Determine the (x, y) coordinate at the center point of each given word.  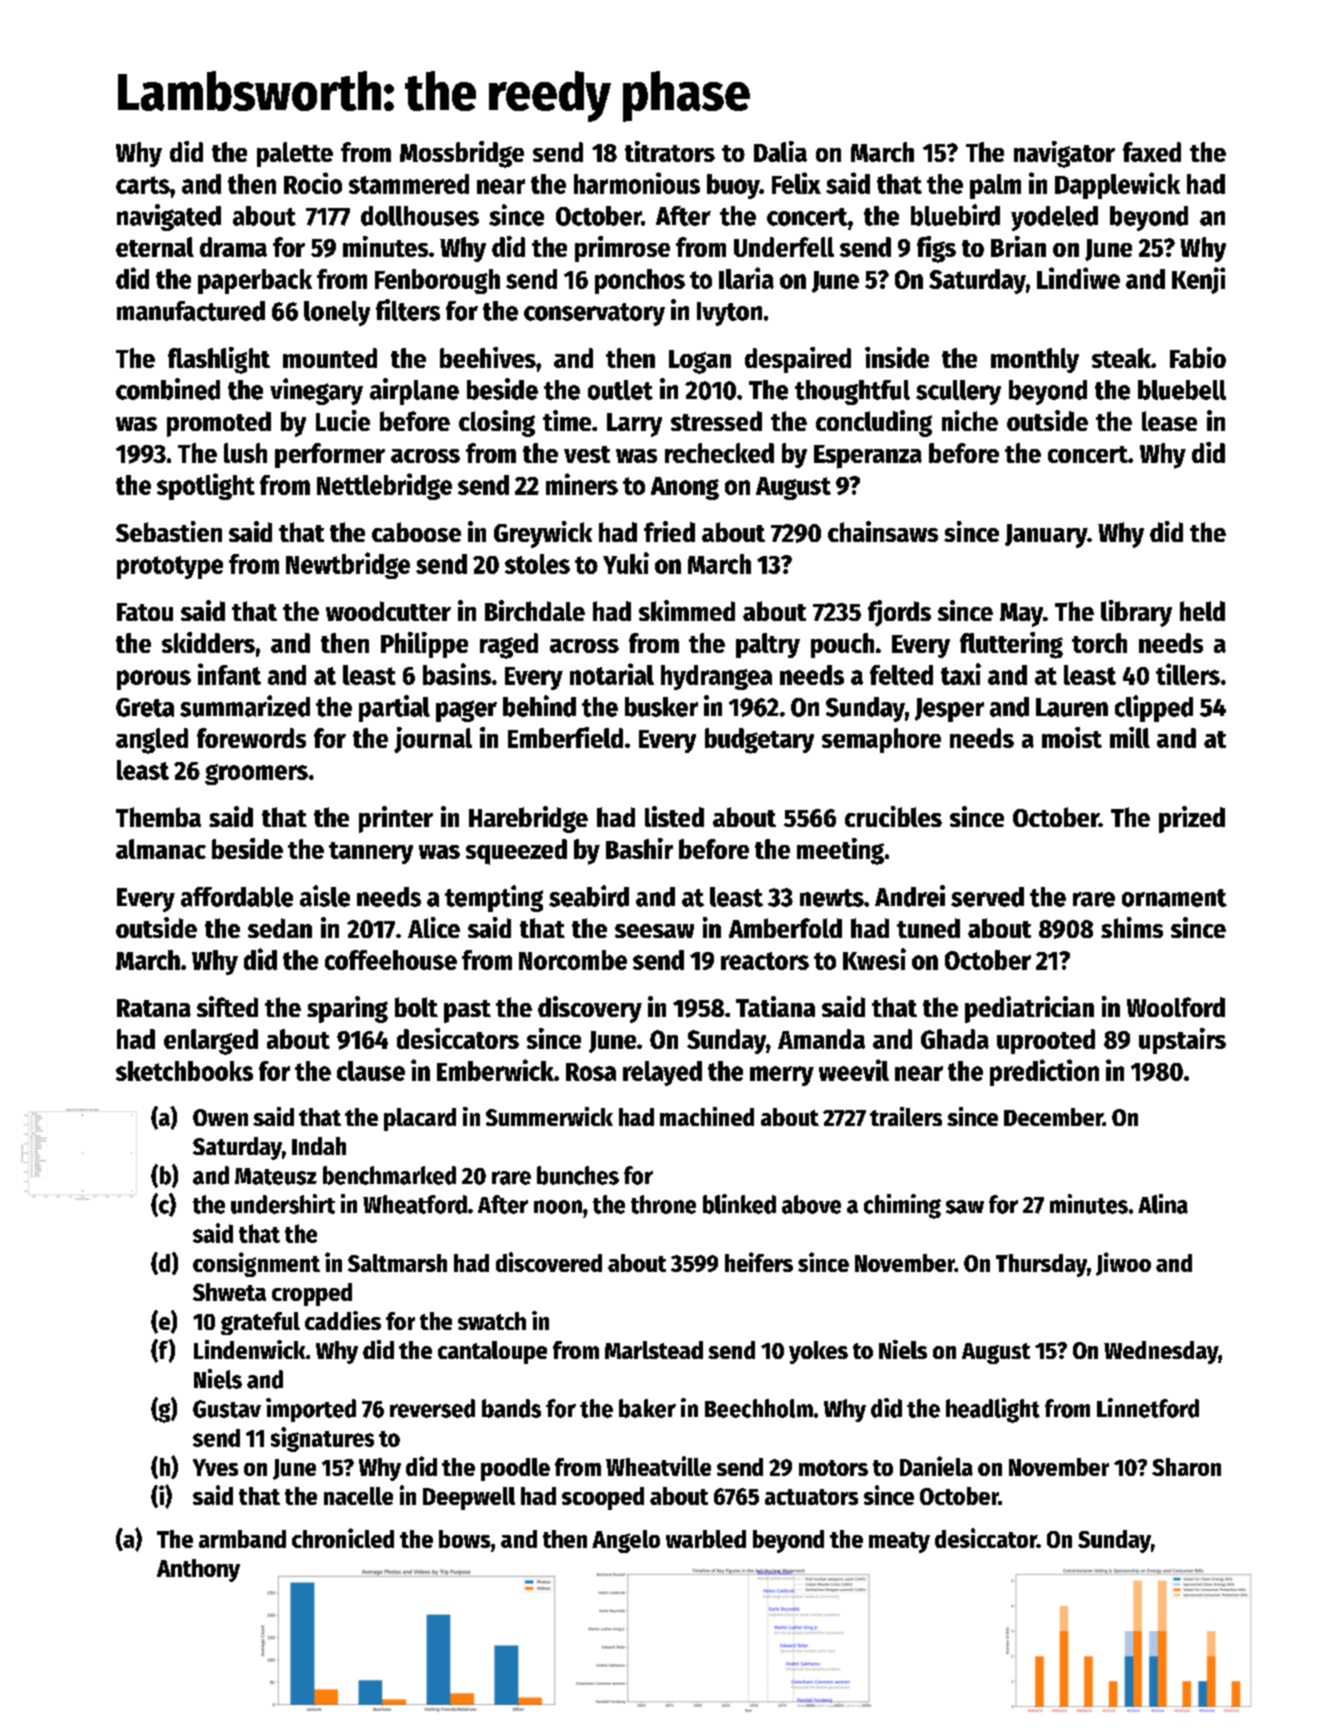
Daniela (936, 1466)
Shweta (229, 1292)
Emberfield (565, 737)
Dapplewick (1117, 185)
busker (661, 707)
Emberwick (495, 1070)
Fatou (145, 612)
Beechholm (759, 1408)
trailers (906, 1116)
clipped (1154, 708)
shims (1132, 927)
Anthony (198, 1570)
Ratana (154, 1008)
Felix (796, 183)
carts (143, 185)
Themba (158, 817)
